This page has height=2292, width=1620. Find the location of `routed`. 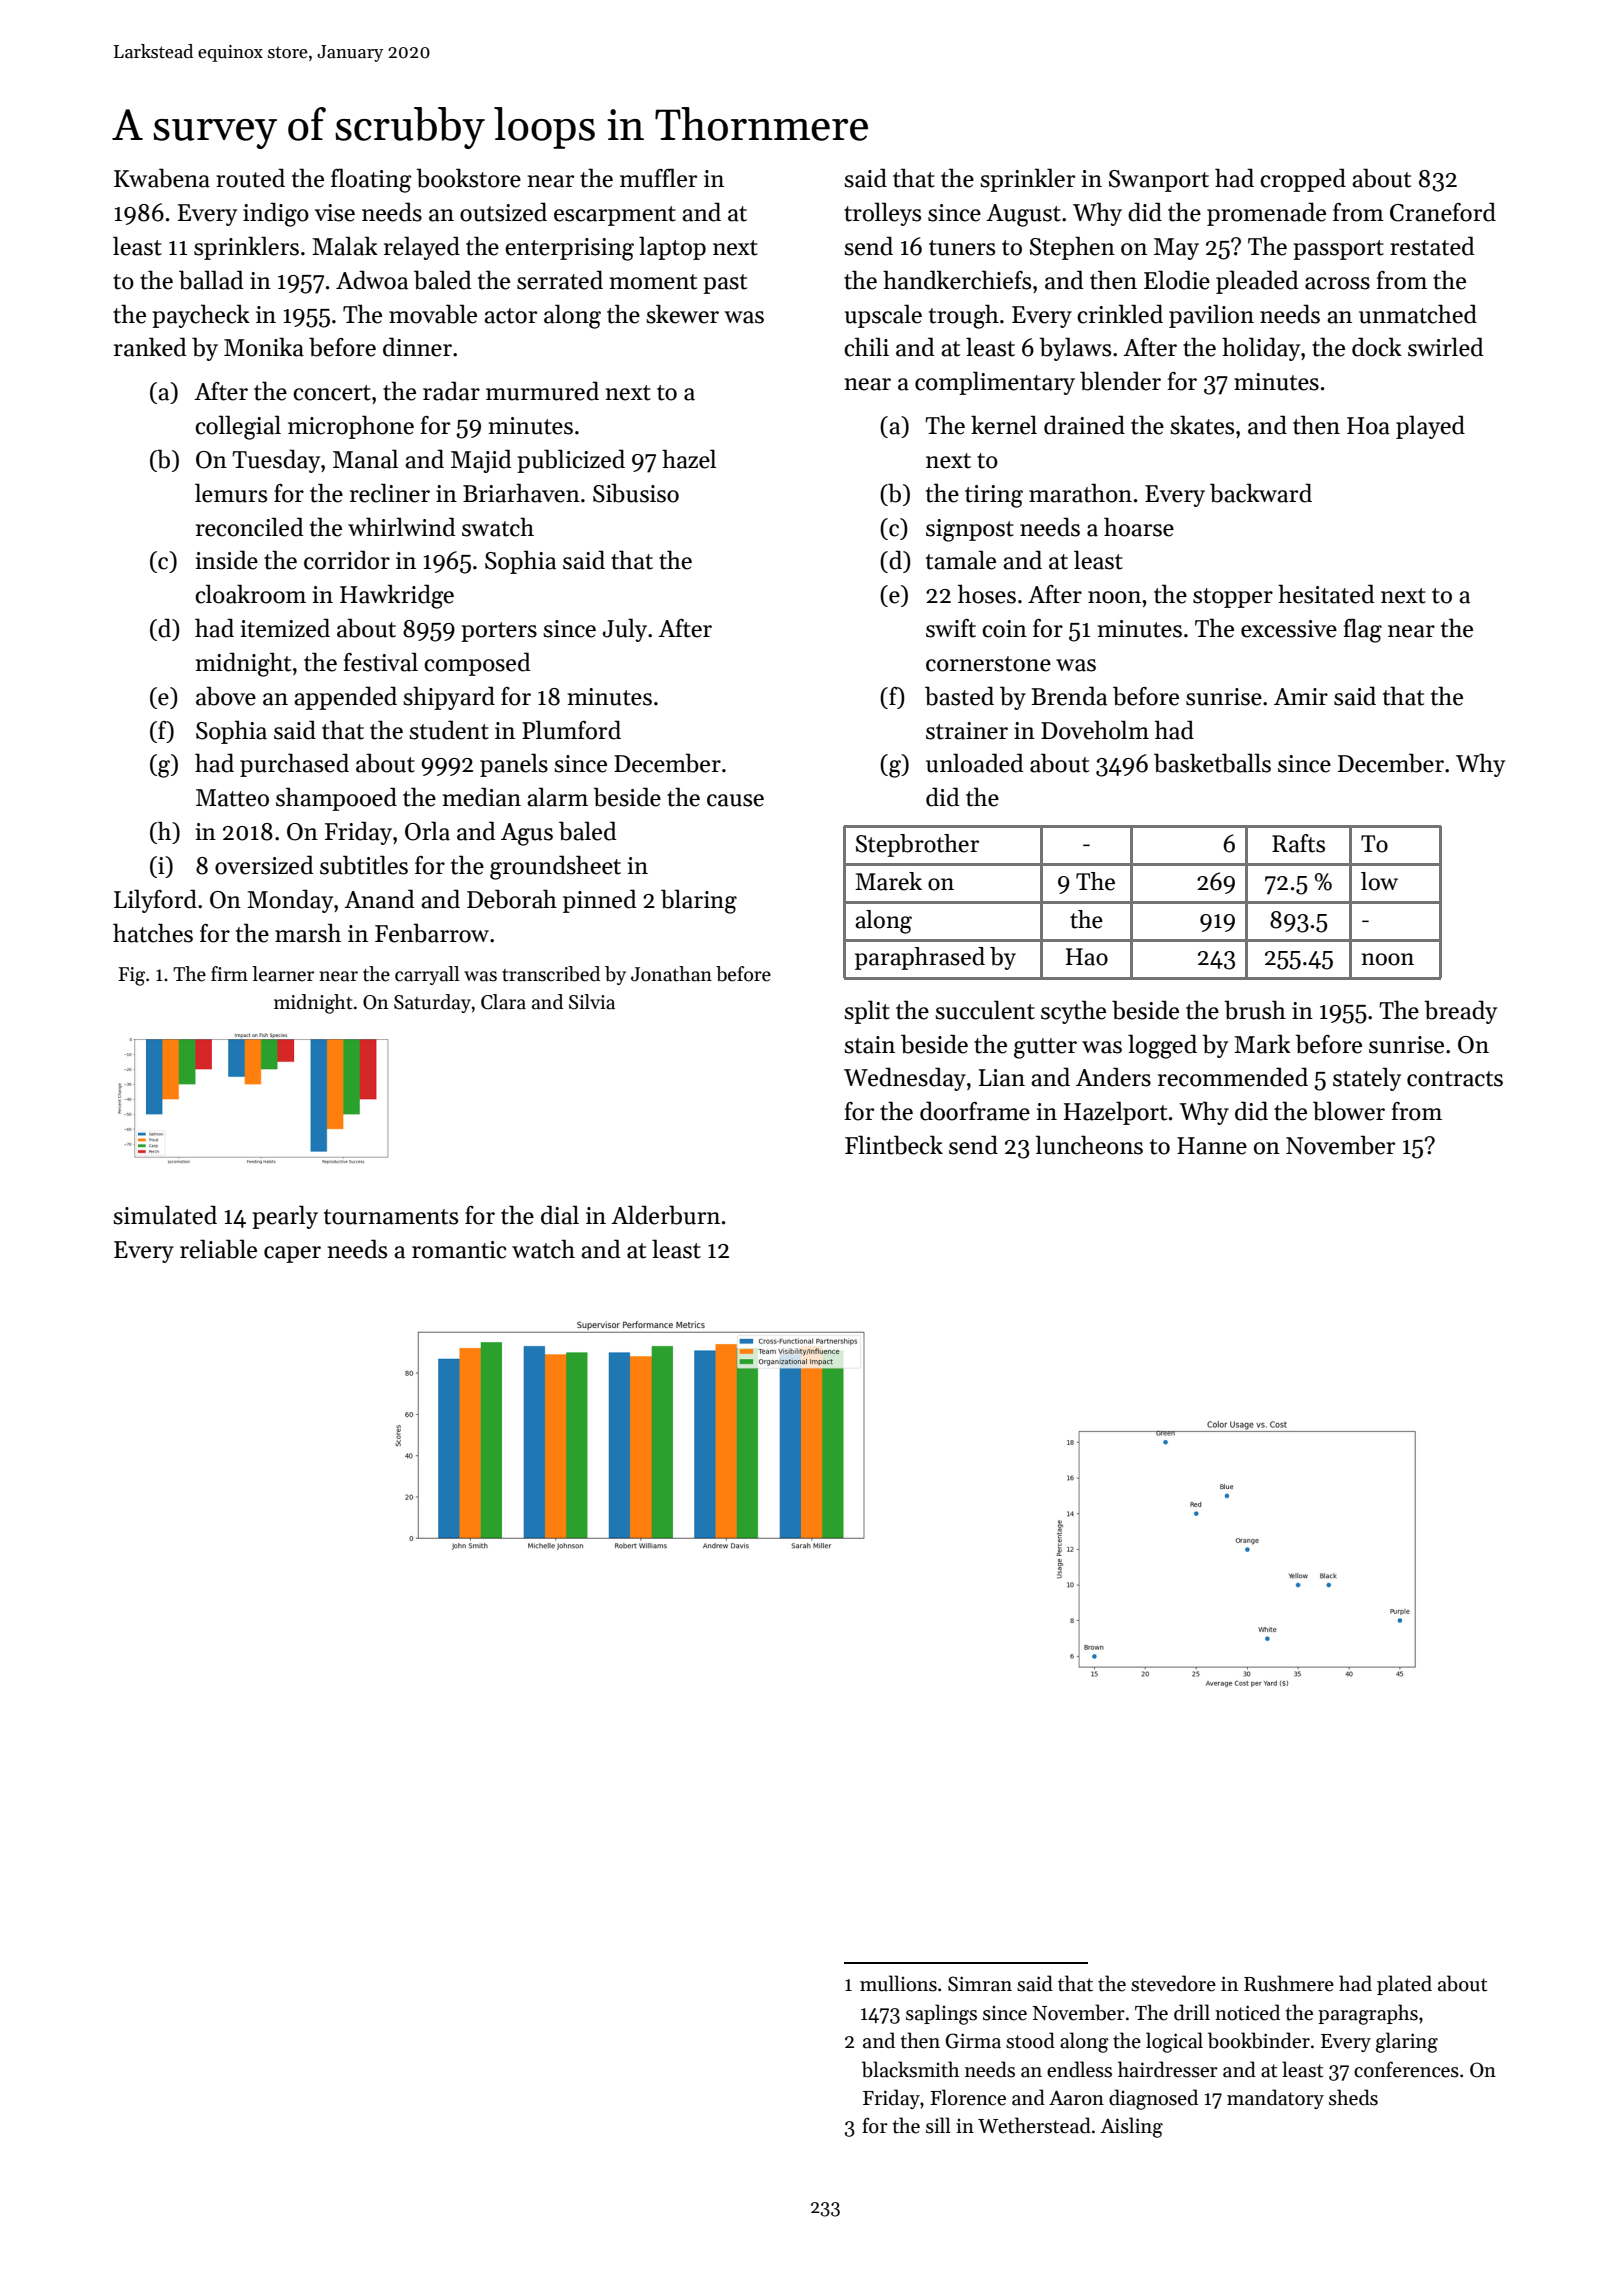

routed is located at coordinates (250, 178).
